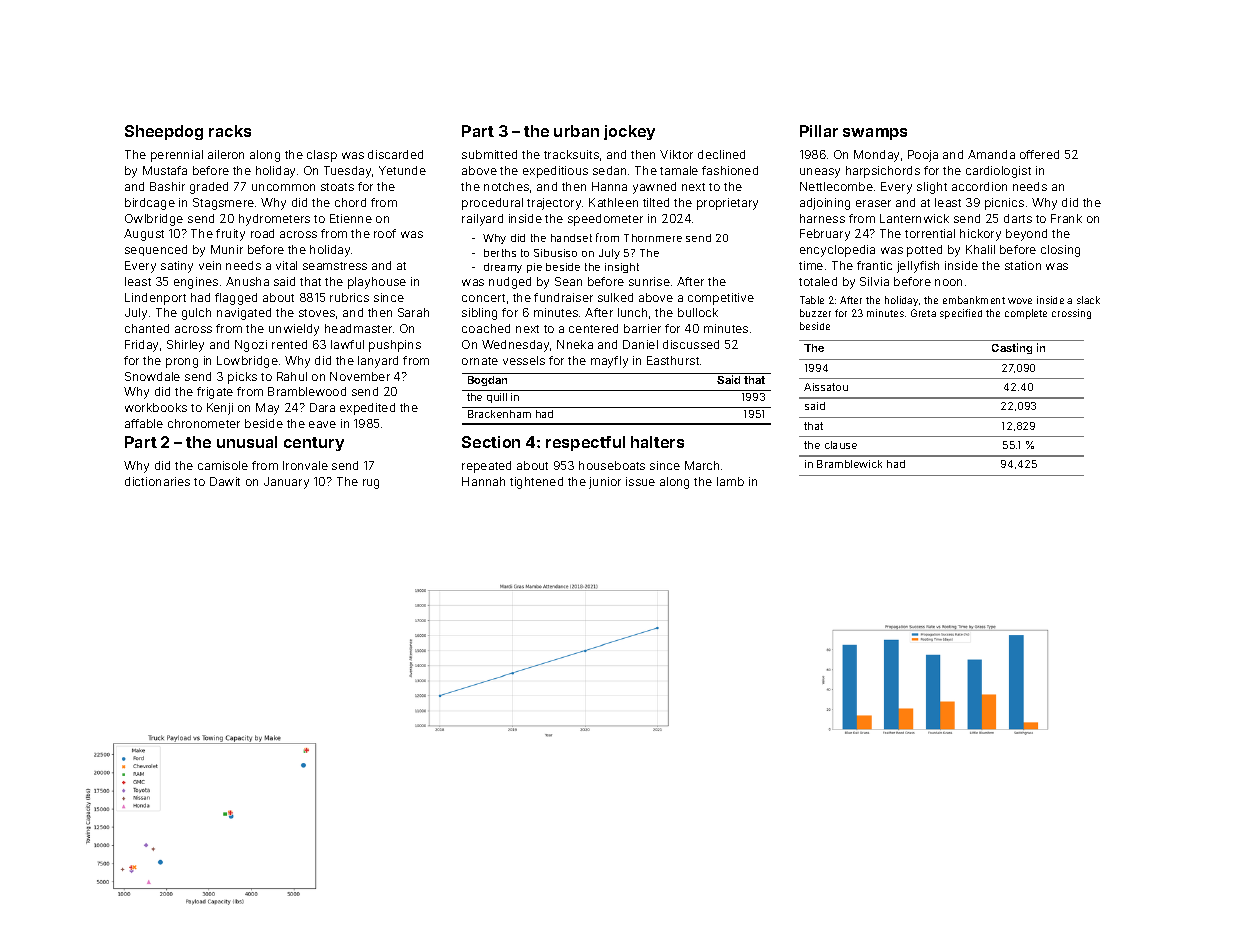 This screenshot has width=1233, height=952. What do you see at coordinates (974, 300) in the screenshot?
I see `embankment` at bounding box center [974, 300].
